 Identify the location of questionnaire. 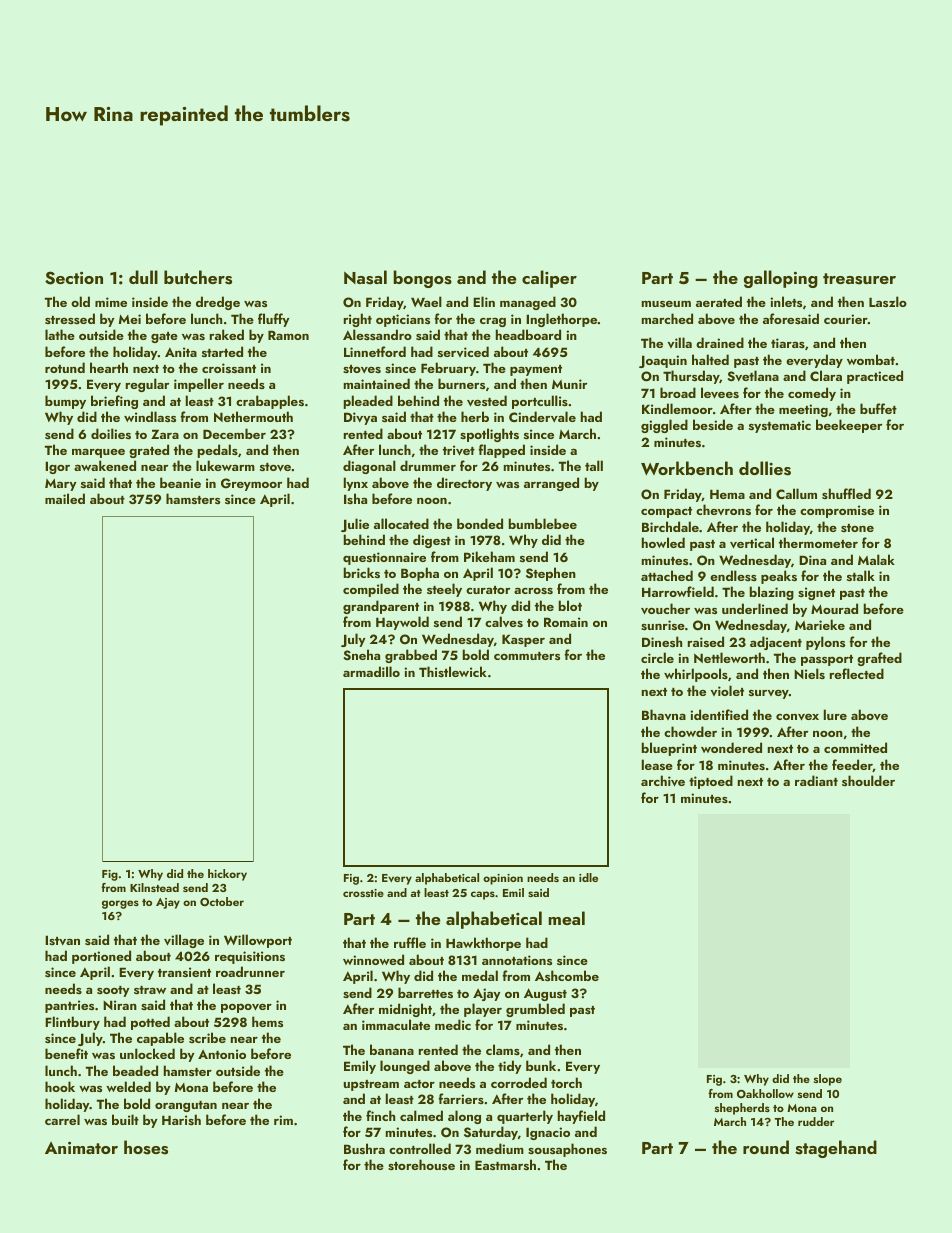
(384, 558).
